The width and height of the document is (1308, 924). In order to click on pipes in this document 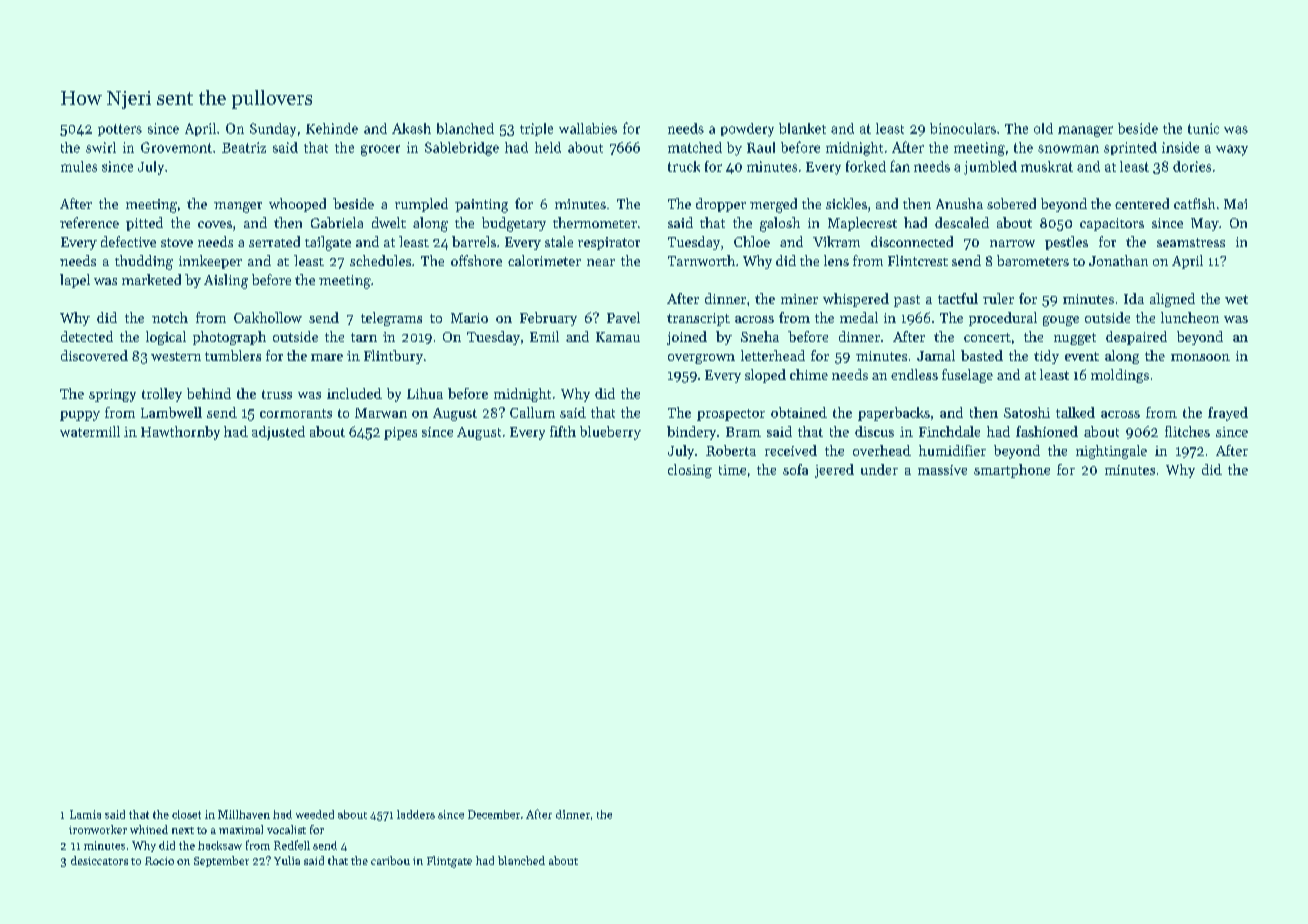, I will do `click(400, 433)`.
